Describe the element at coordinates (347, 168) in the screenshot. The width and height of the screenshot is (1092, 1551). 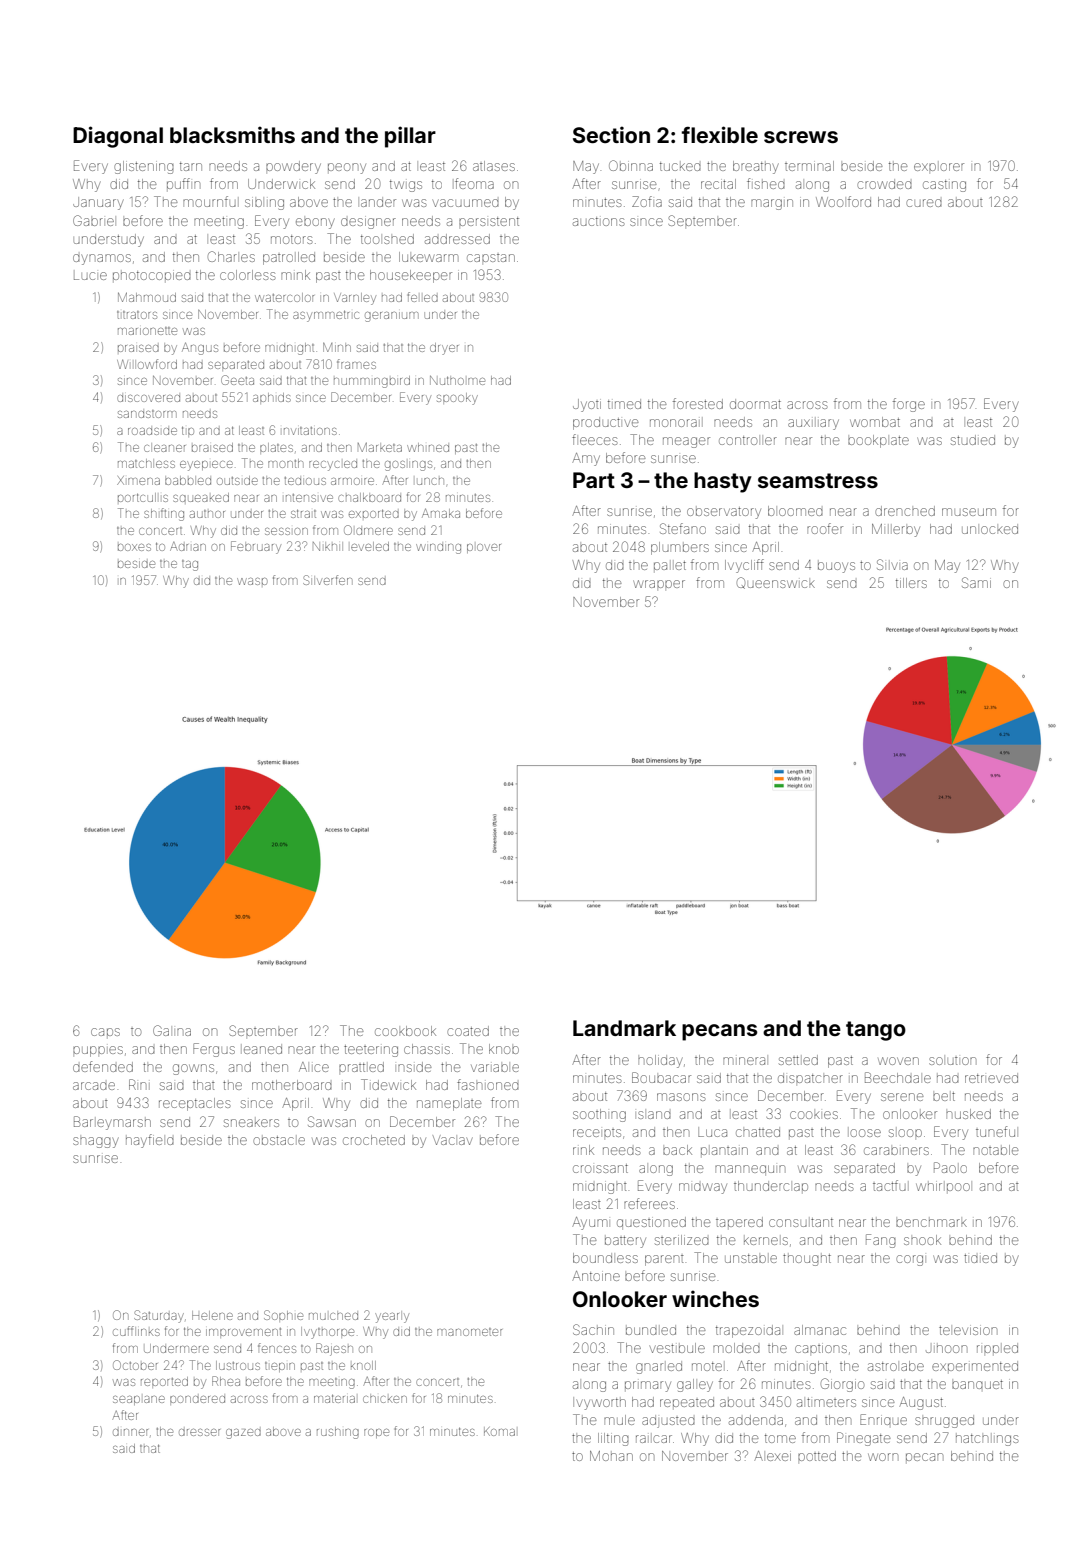
I see `peony` at that location.
